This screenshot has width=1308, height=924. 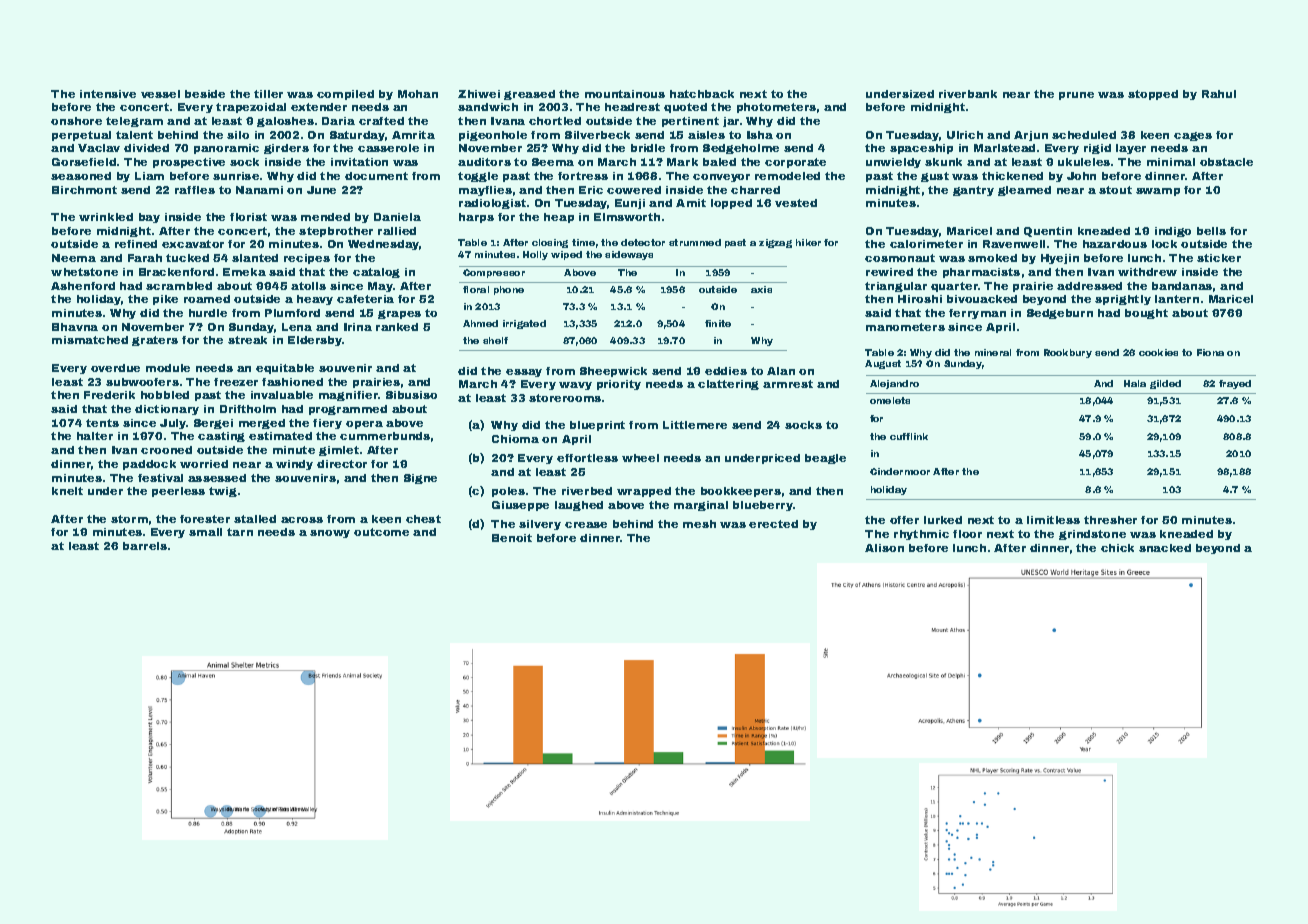 What do you see at coordinates (884, 548) in the screenshot?
I see `Alison` at bounding box center [884, 548].
